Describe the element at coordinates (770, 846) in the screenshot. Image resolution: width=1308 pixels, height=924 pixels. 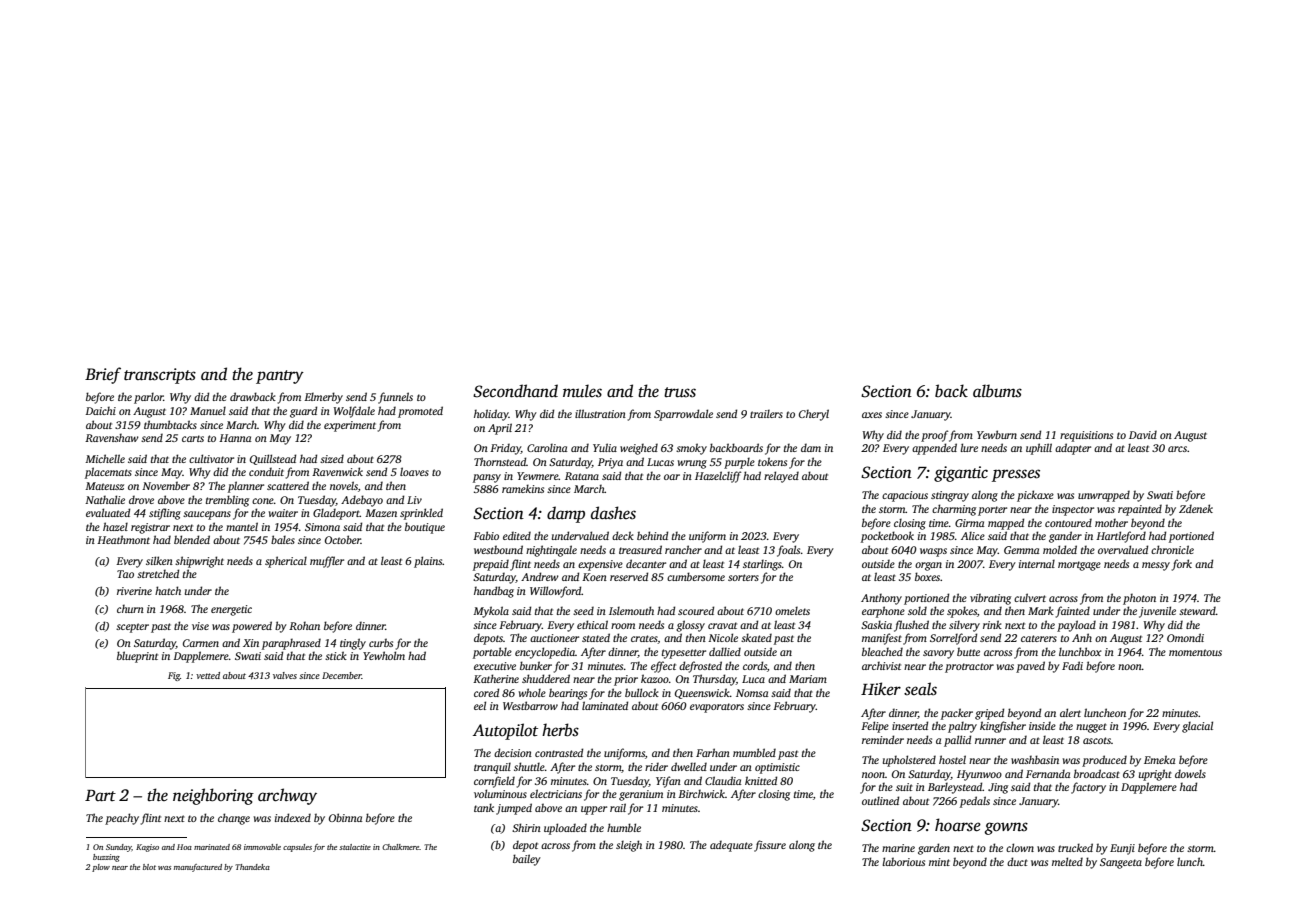
I see `fissure` at that location.
